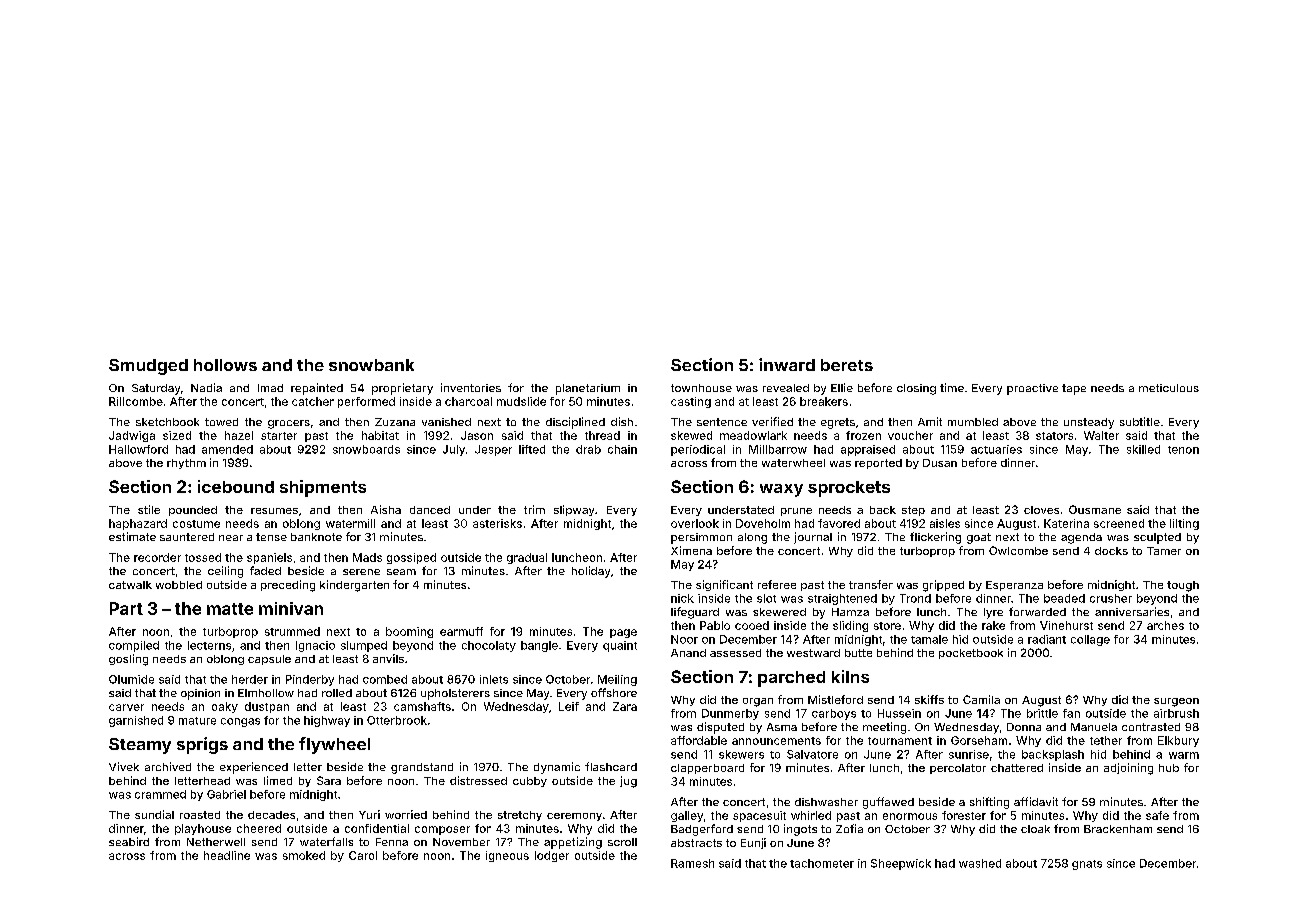  What do you see at coordinates (552, 856) in the document?
I see `lodger` at bounding box center [552, 856].
